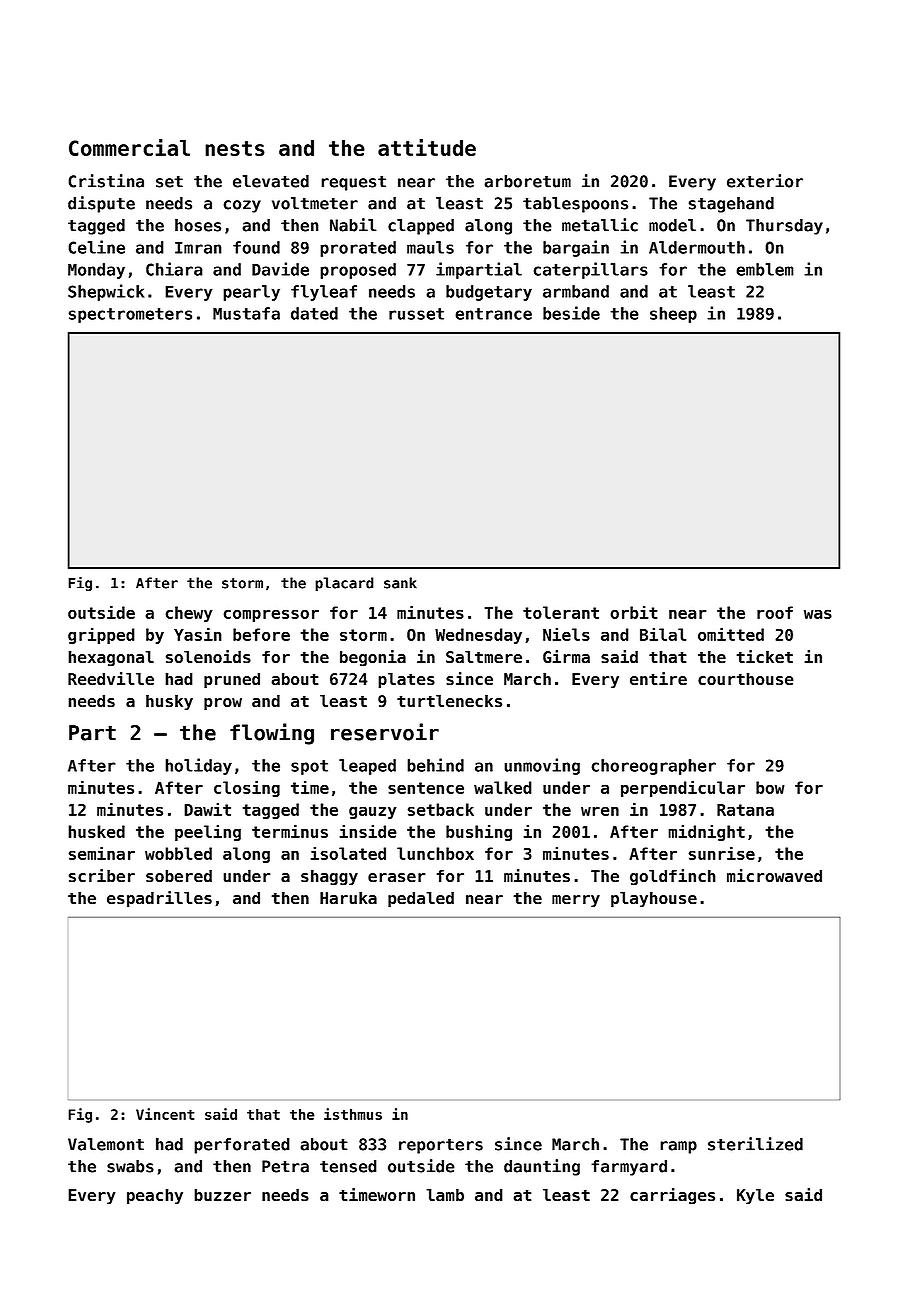 The height and width of the image is (1316, 908). I want to click on Saltmere, so click(484, 656).
